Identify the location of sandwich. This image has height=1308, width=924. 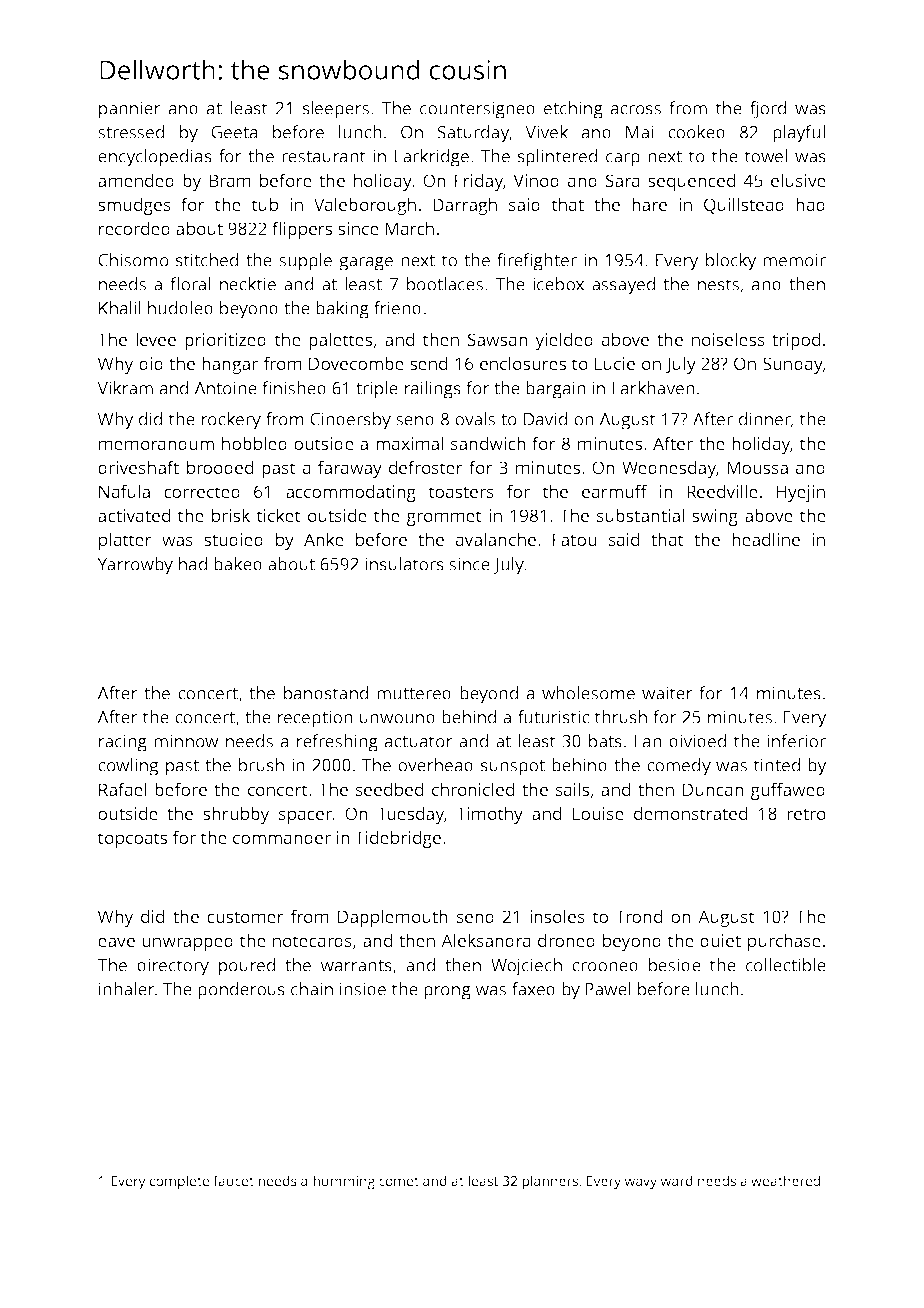
(488, 443).
